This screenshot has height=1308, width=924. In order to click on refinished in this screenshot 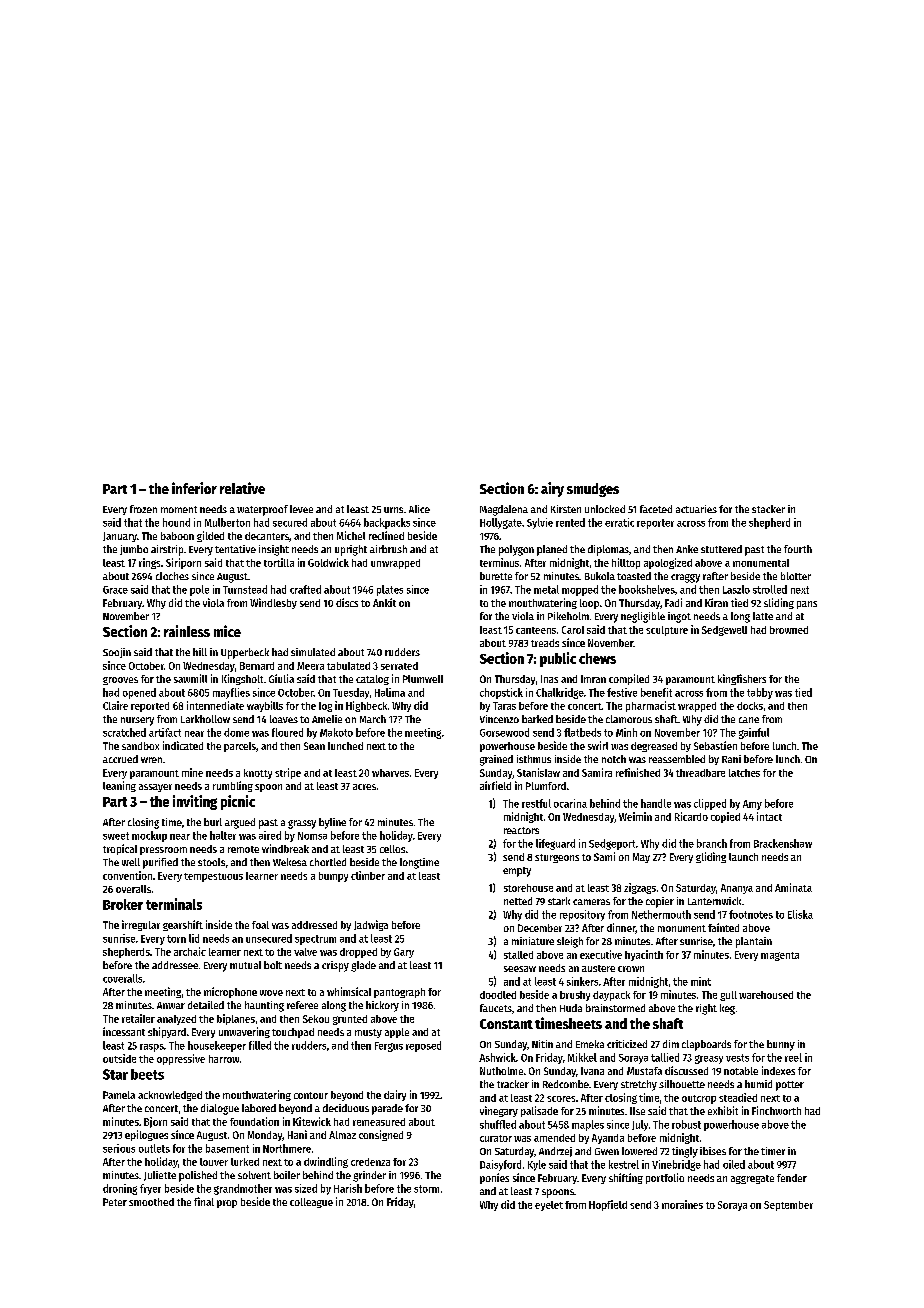, I will do `click(638, 772)`.
